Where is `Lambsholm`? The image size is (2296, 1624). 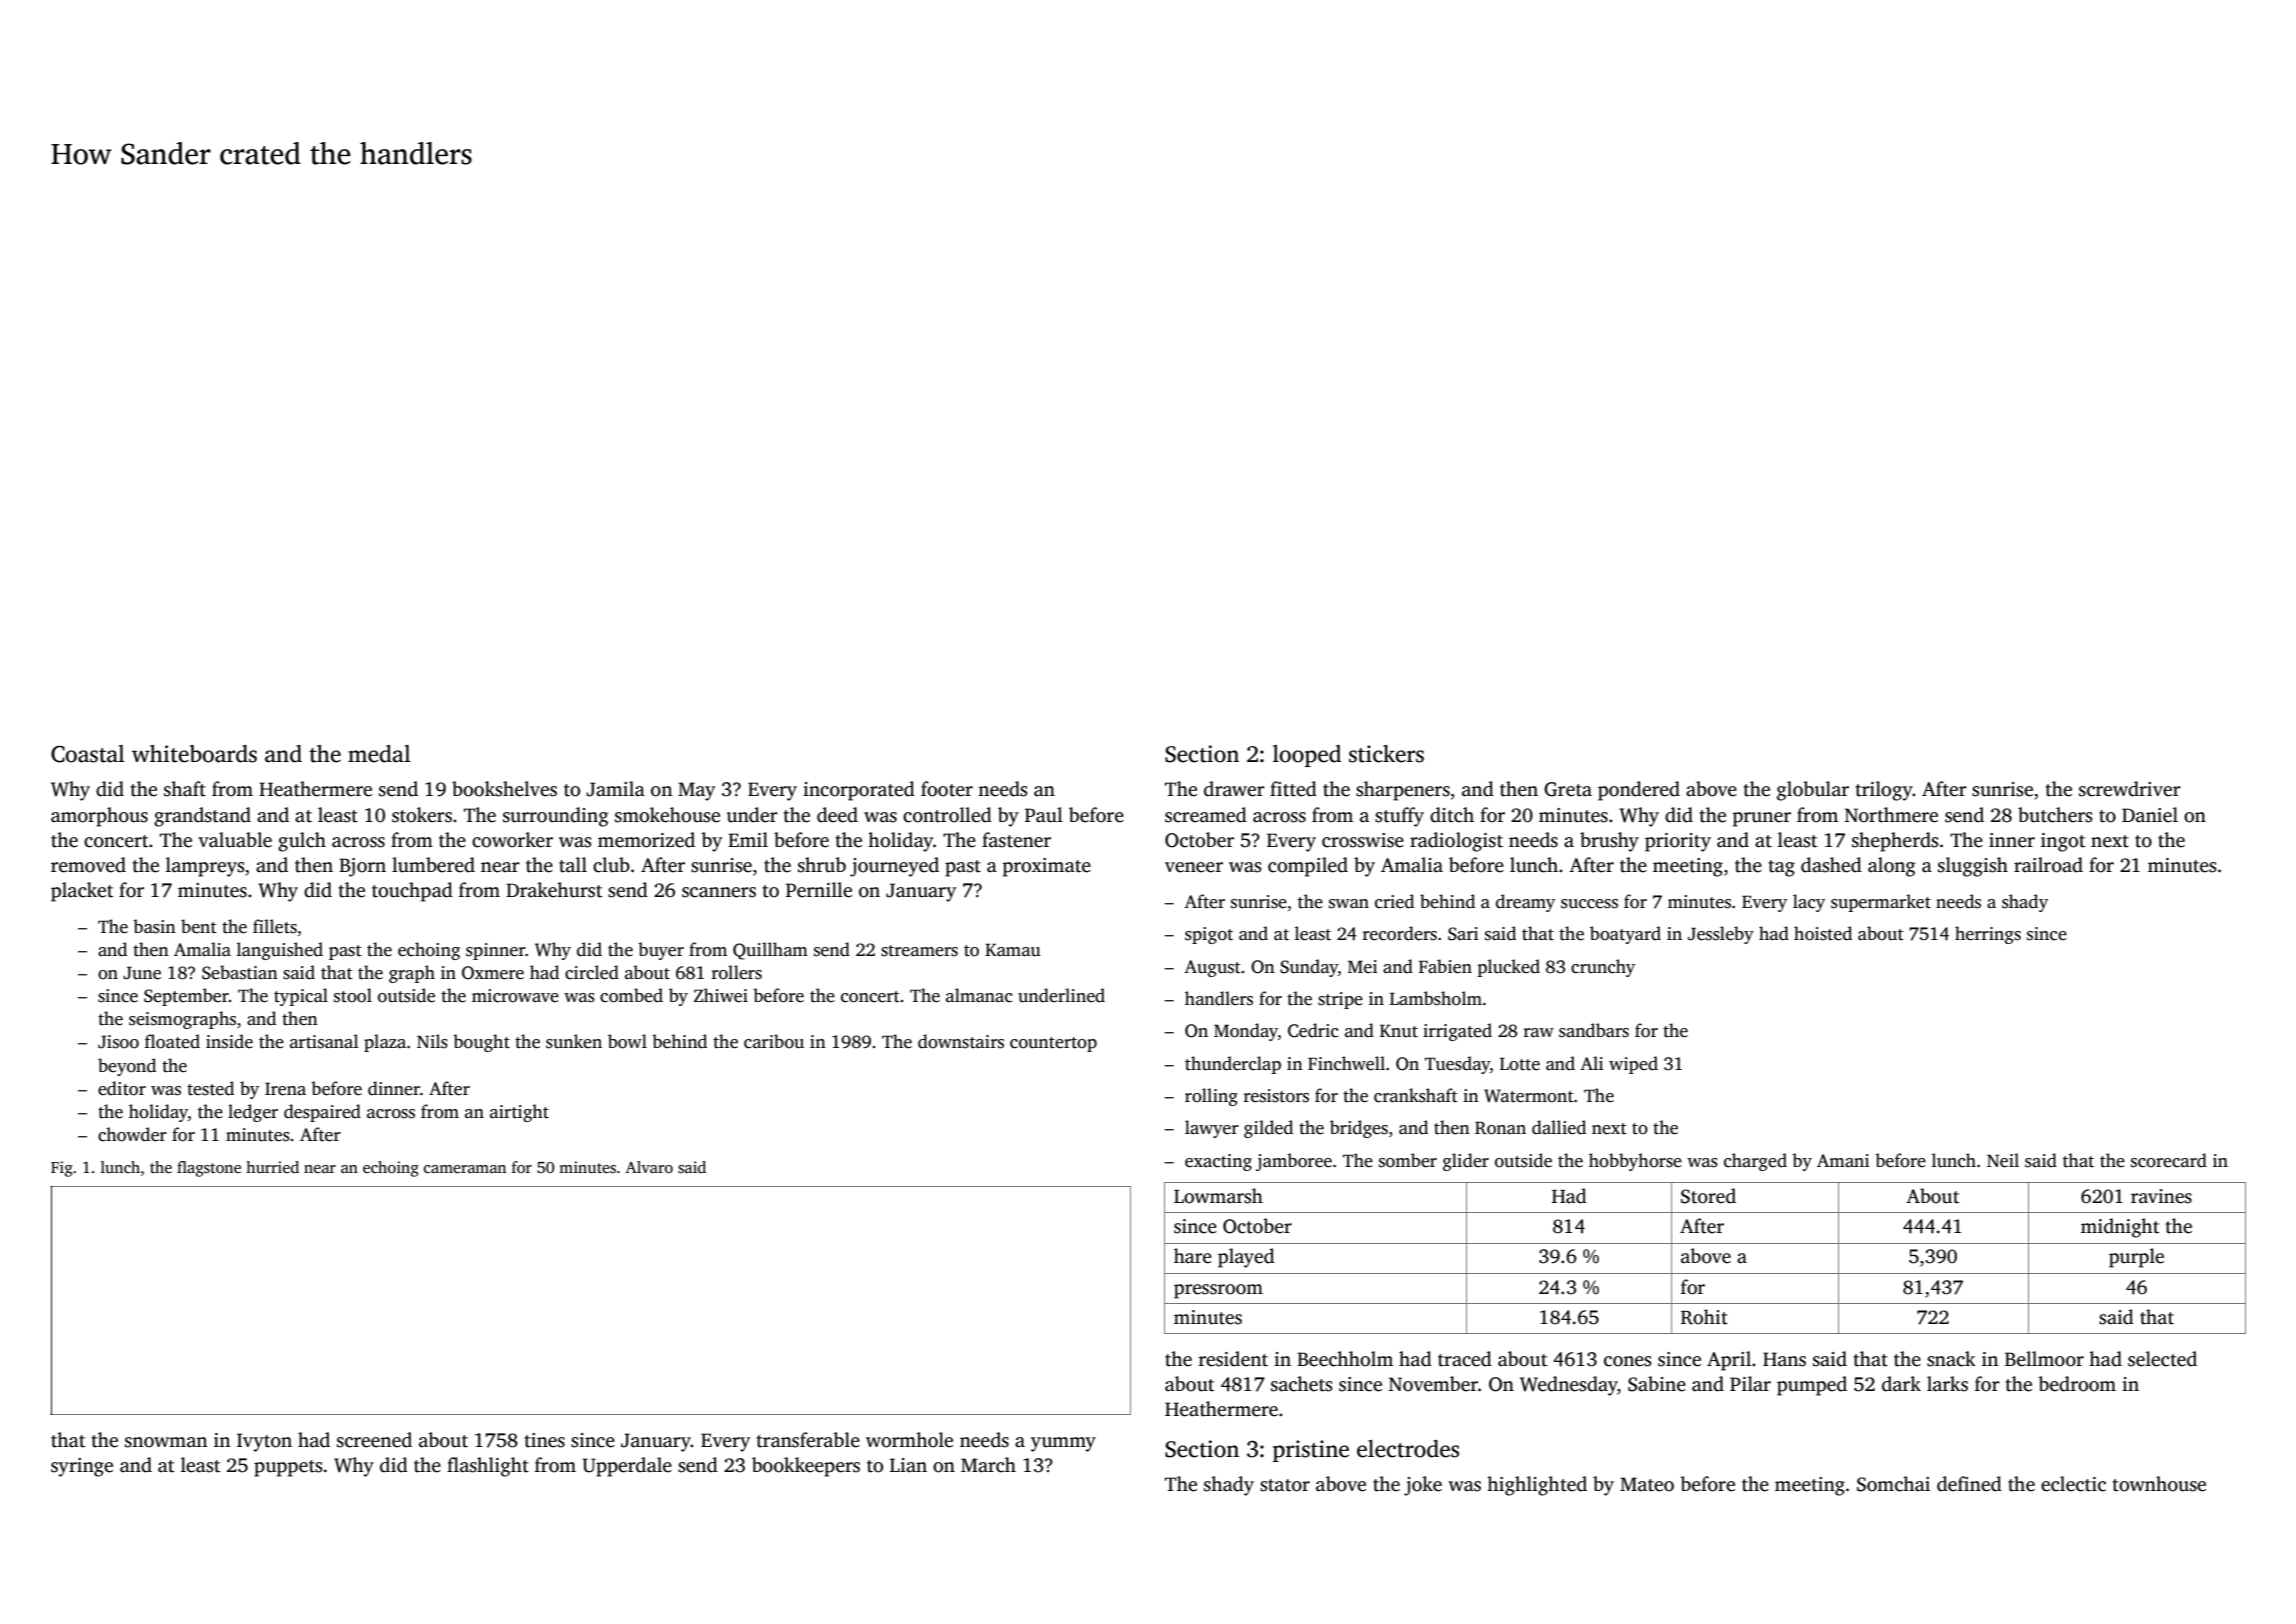
Lambsholm is located at coordinates (1436, 998).
